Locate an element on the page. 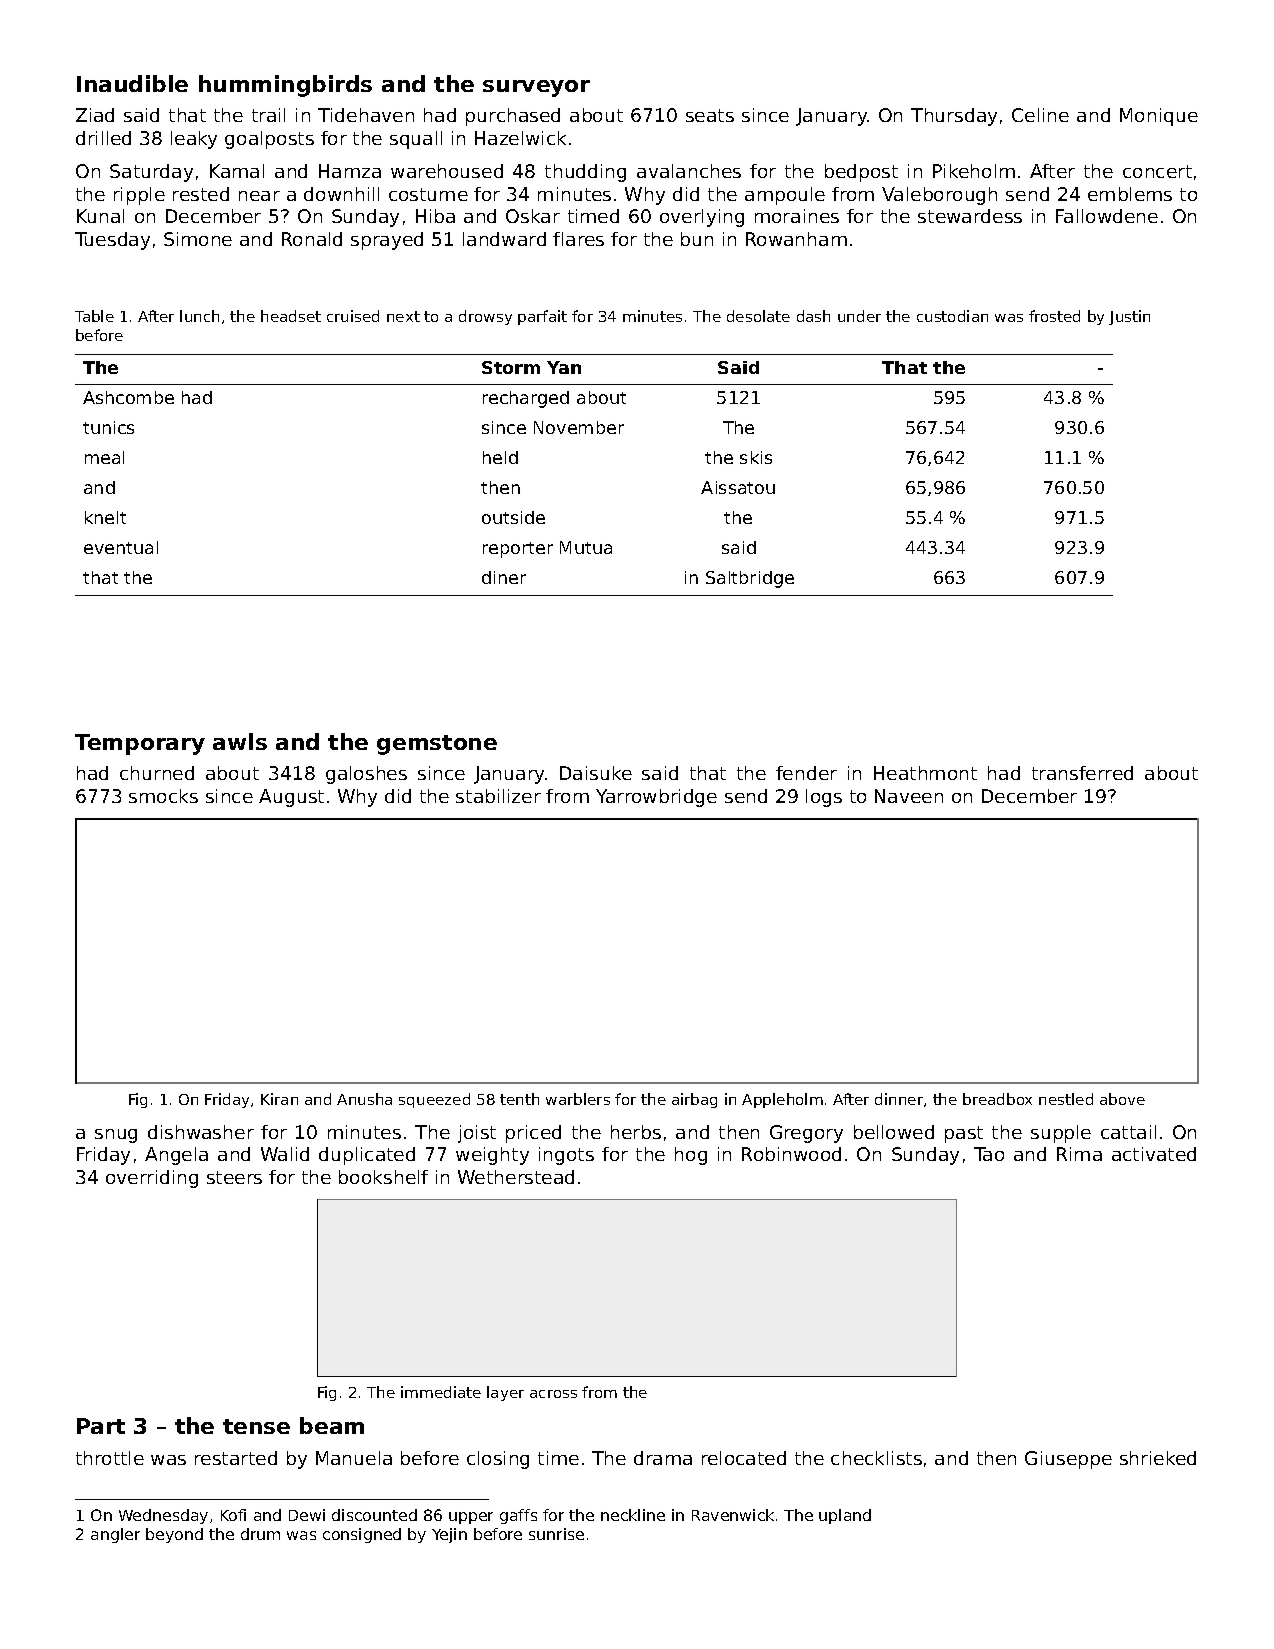 The height and width of the page is (1649, 1274). Wetherstead is located at coordinates (516, 1177).
